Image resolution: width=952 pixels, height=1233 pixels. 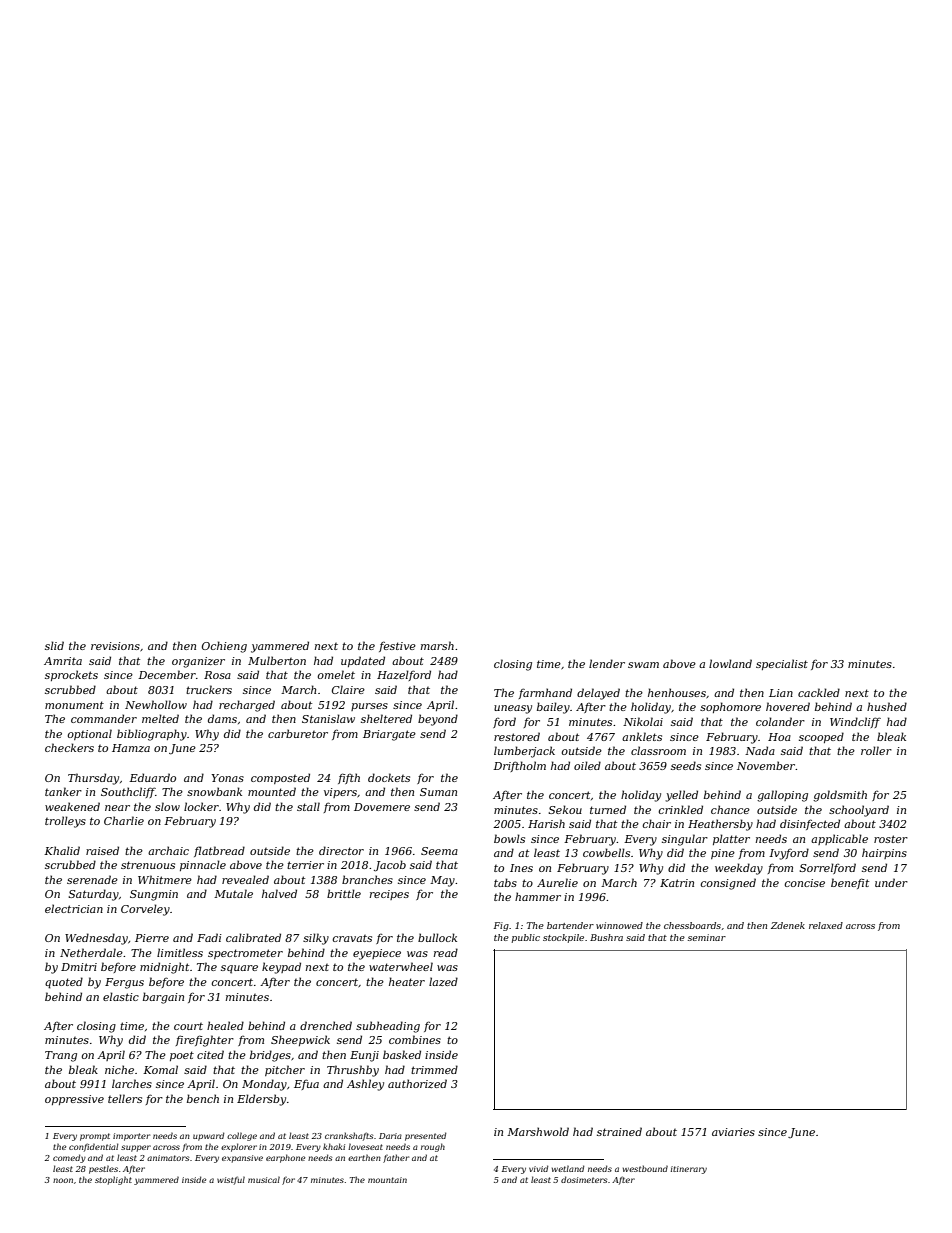 I want to click on Mulberton, so click(x=277, y=660).
